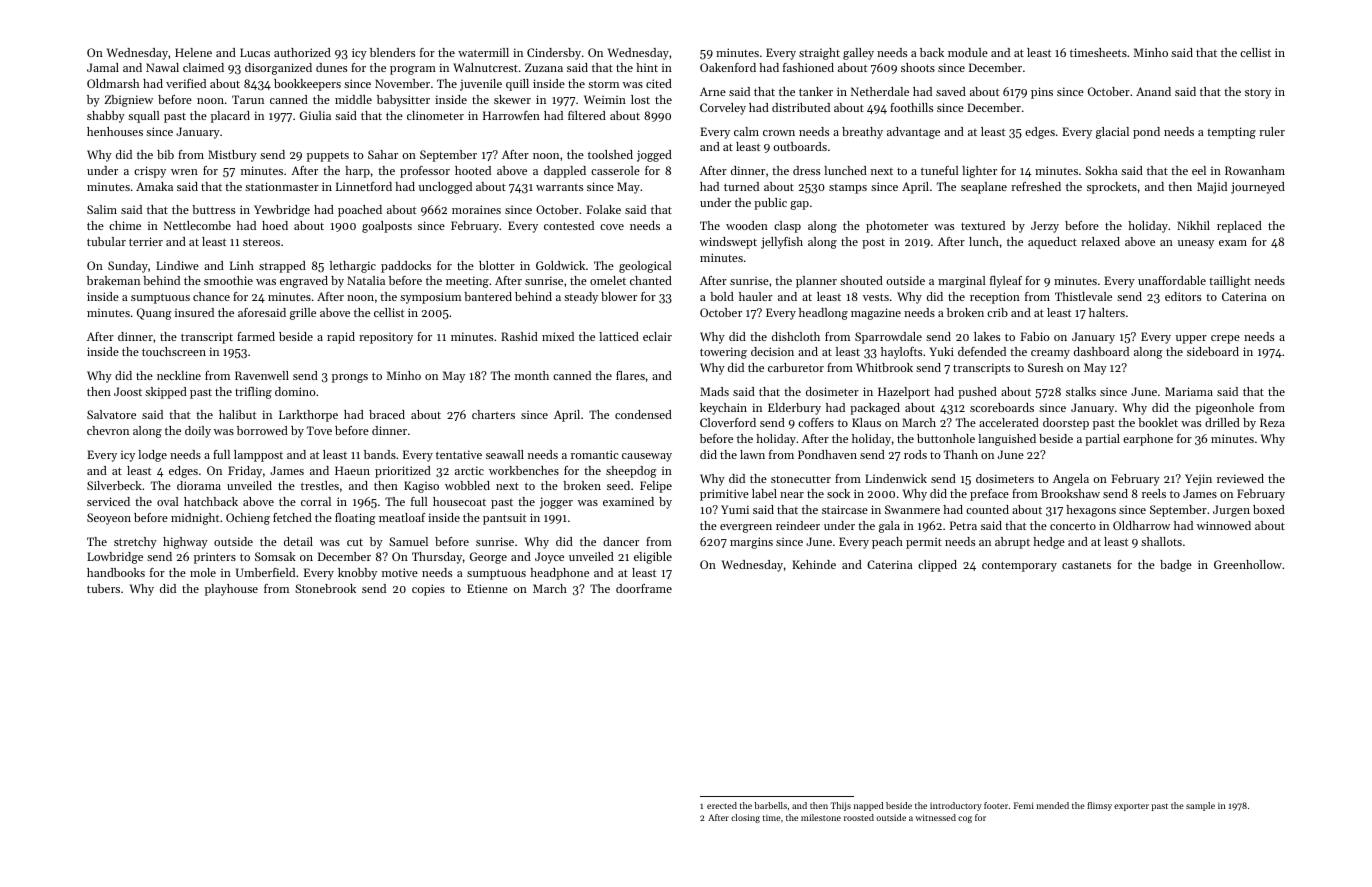  What do you see at coordinates (315, 115) in the image?
I see `Giulia` at bounding box center [315, 115].
